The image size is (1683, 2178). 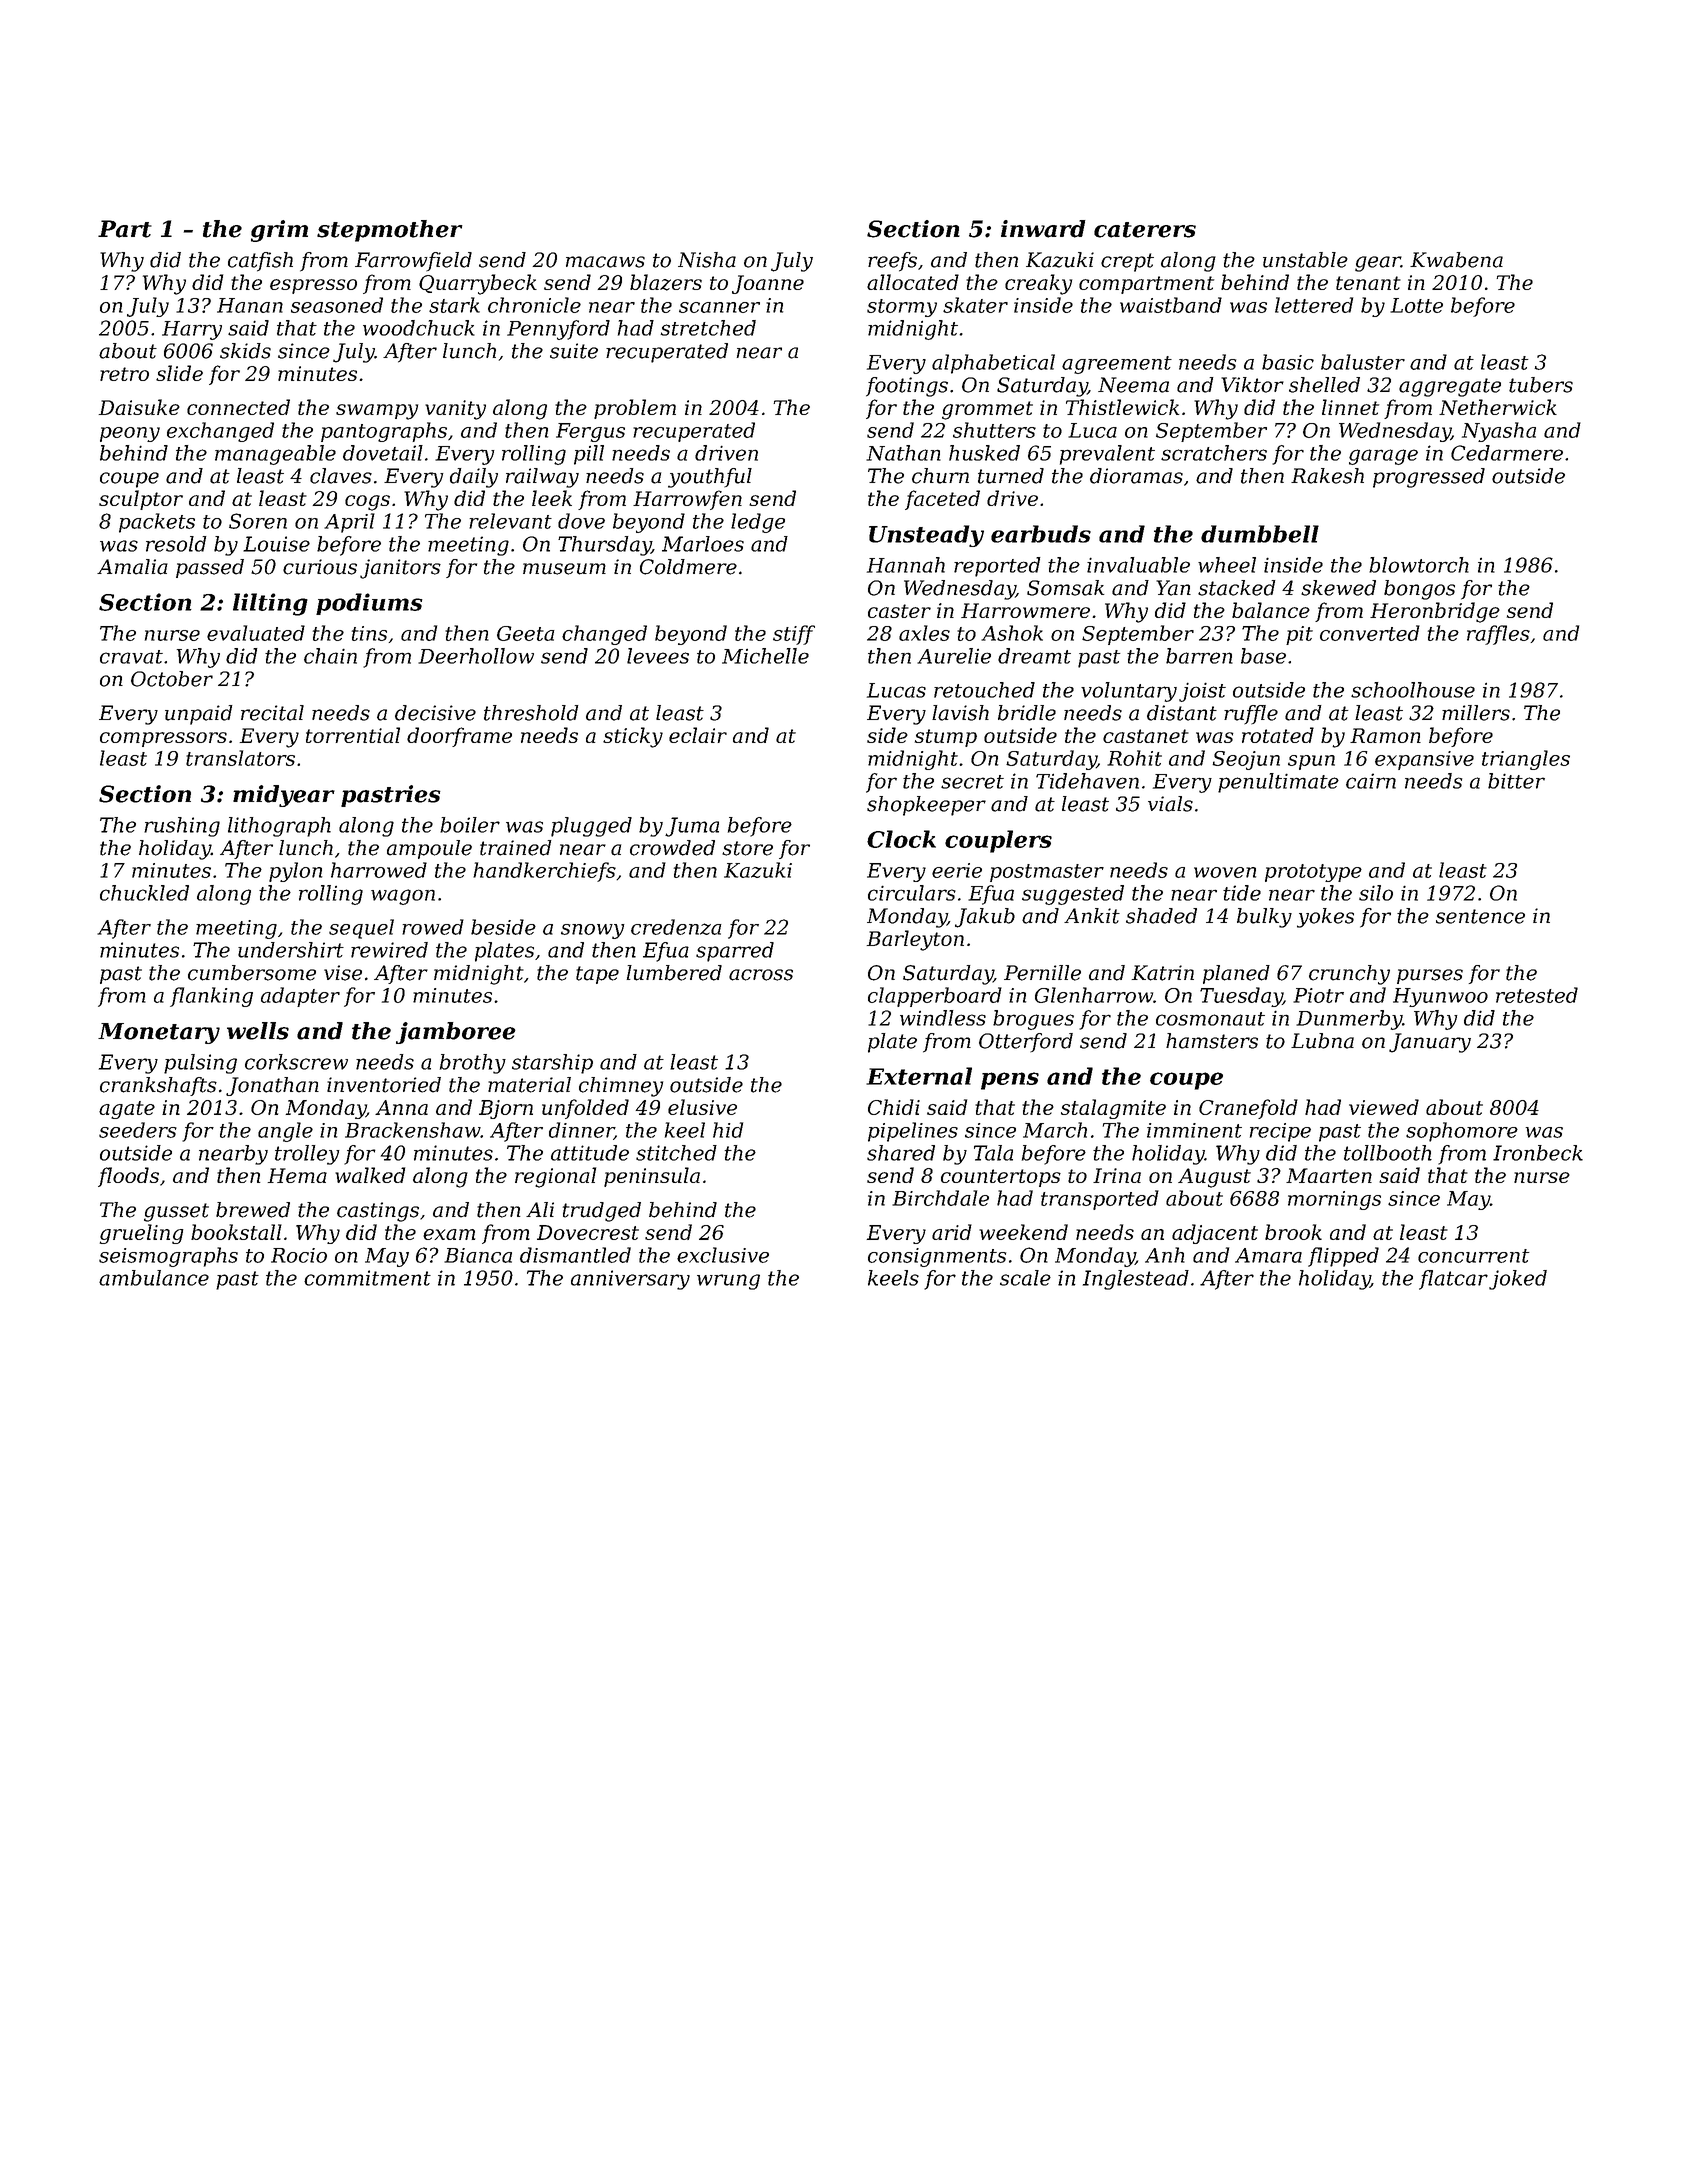 I want to click on Kwabena, so click(x=1456, y=260).
